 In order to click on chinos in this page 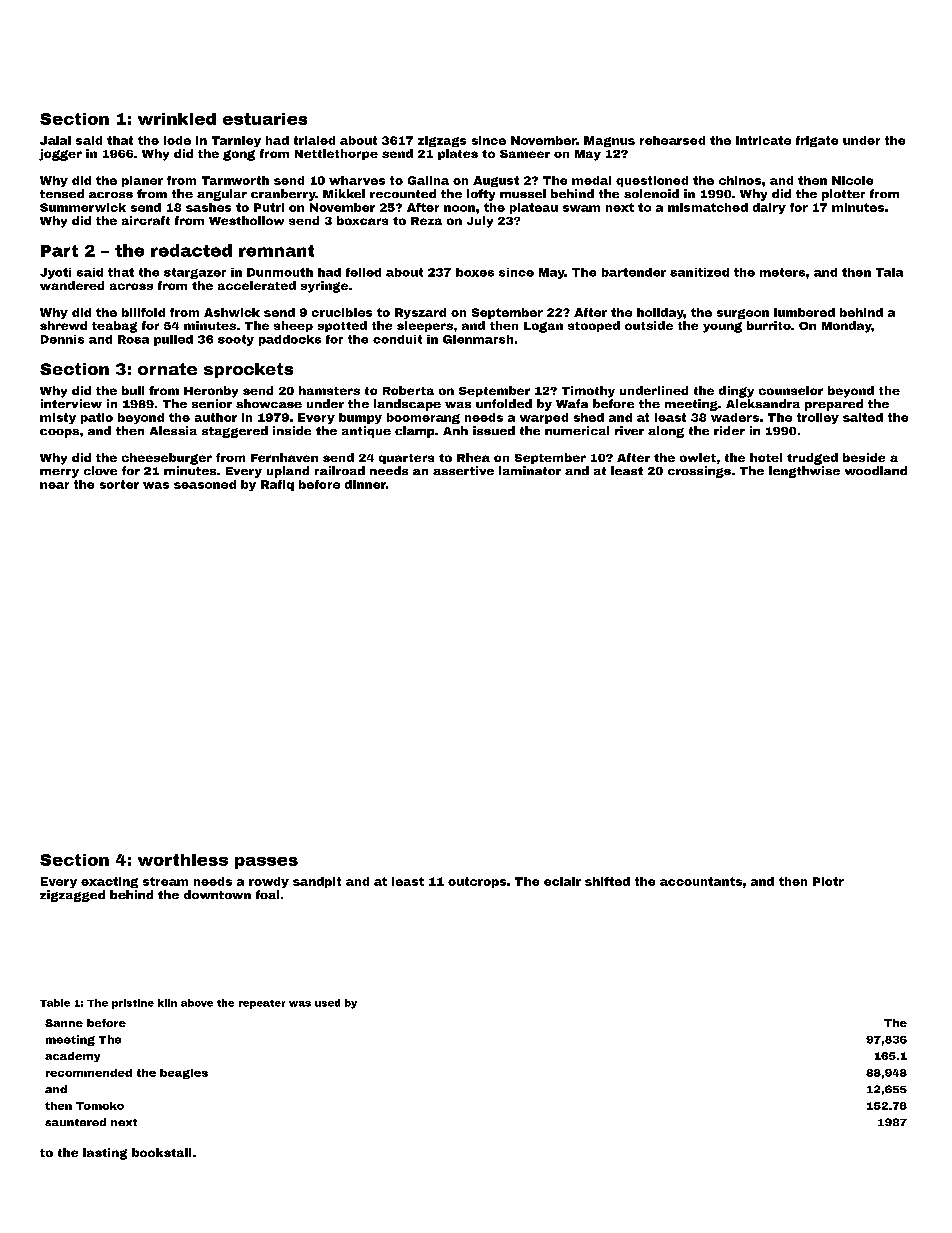, I will do `click(740, 180)`.
